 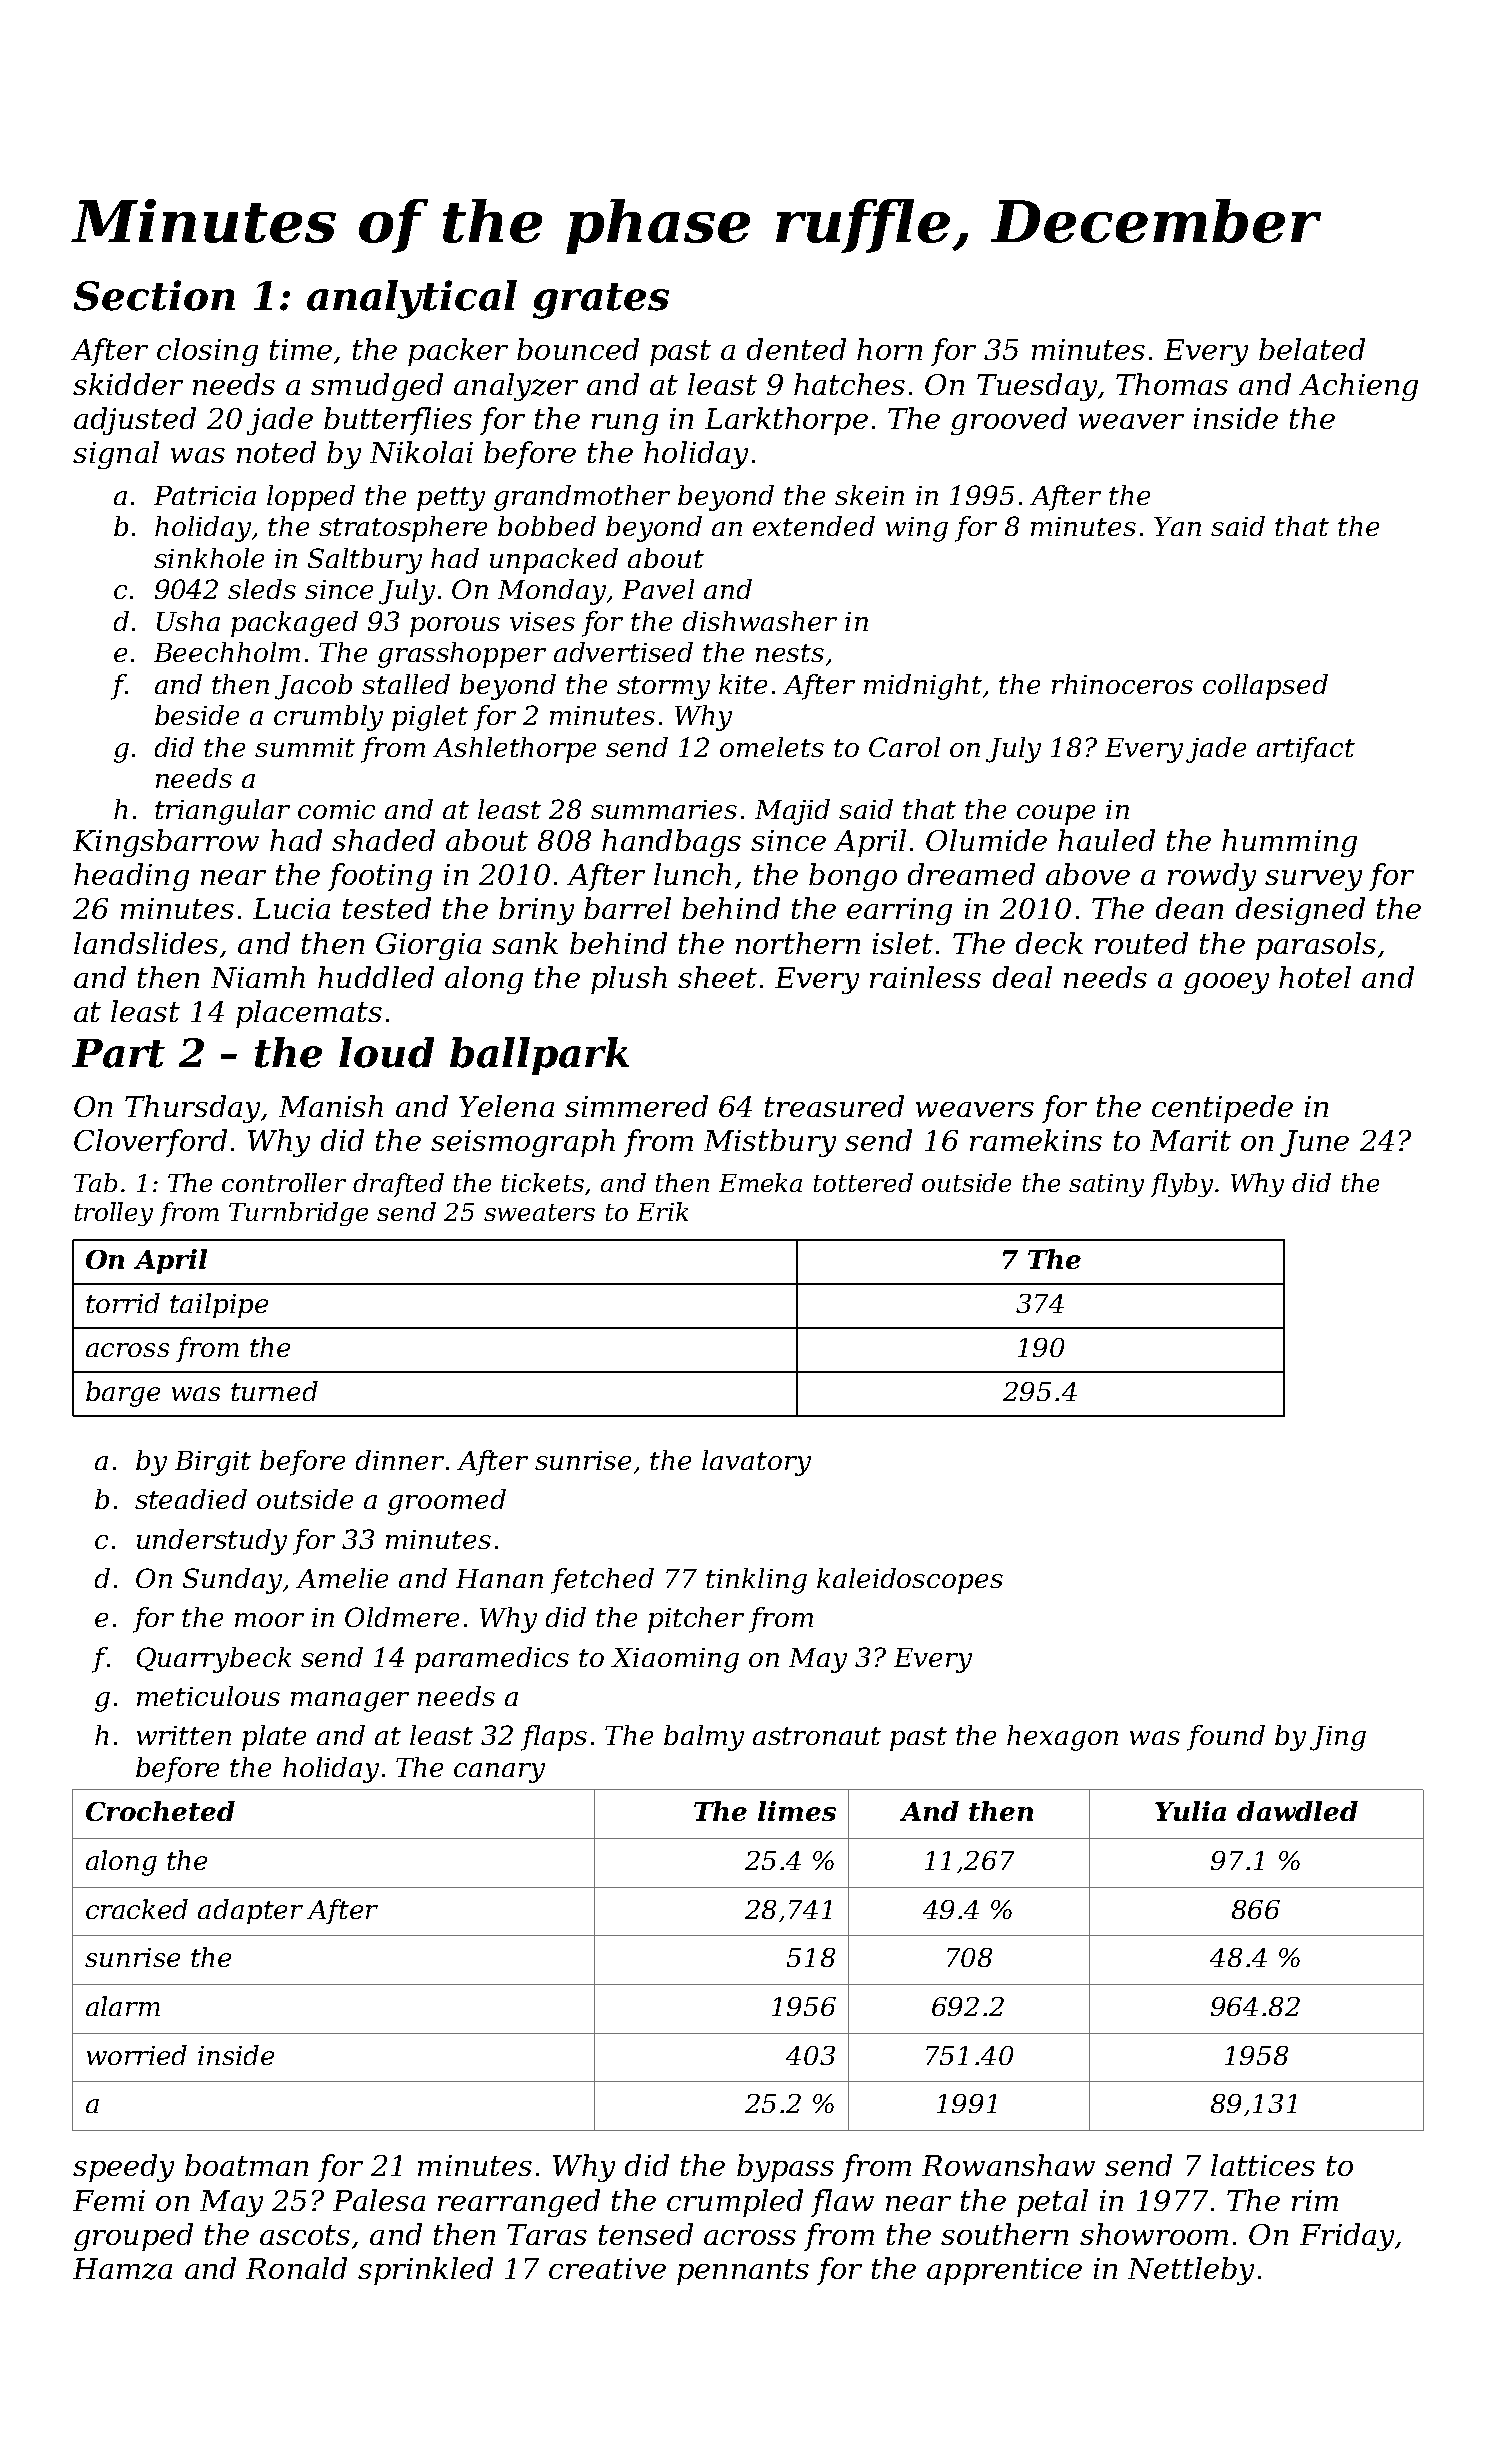 I want to click on limes, so click(x=797, y=1811).
